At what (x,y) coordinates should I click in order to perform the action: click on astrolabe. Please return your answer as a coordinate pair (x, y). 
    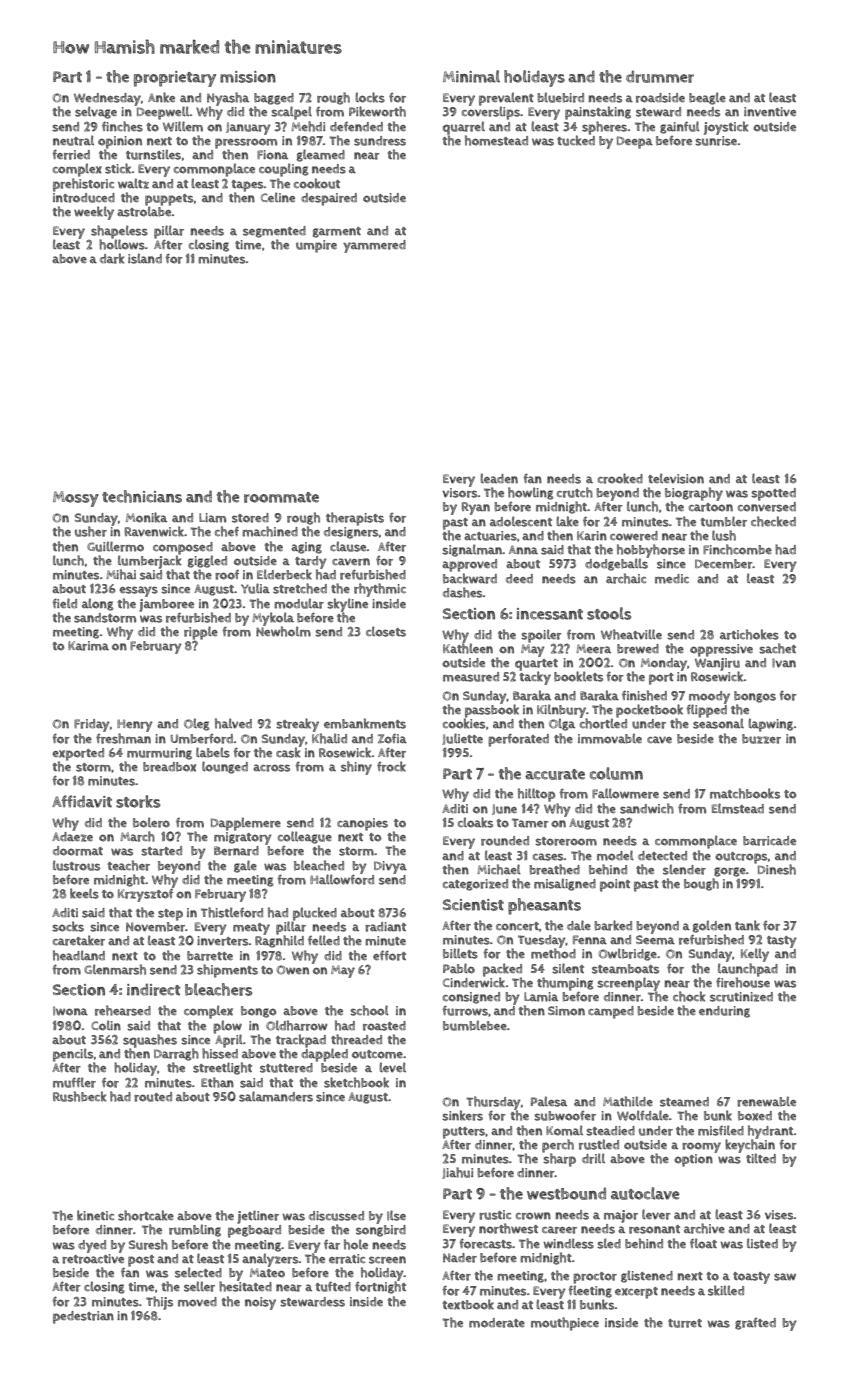
    Looking at the image, I should click on (144, 211).
